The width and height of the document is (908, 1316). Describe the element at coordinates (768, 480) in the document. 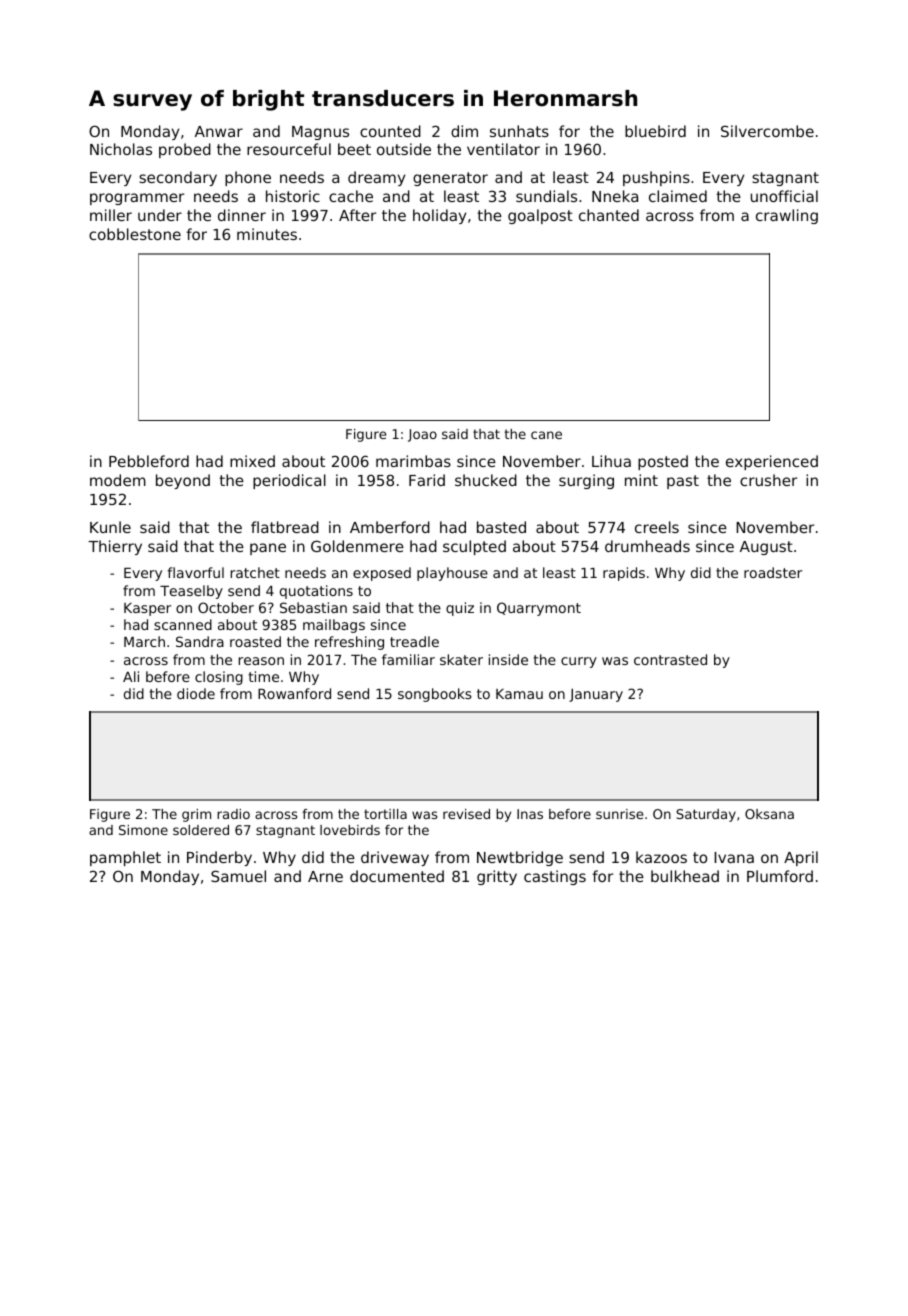

I see `crusher` at that location.
